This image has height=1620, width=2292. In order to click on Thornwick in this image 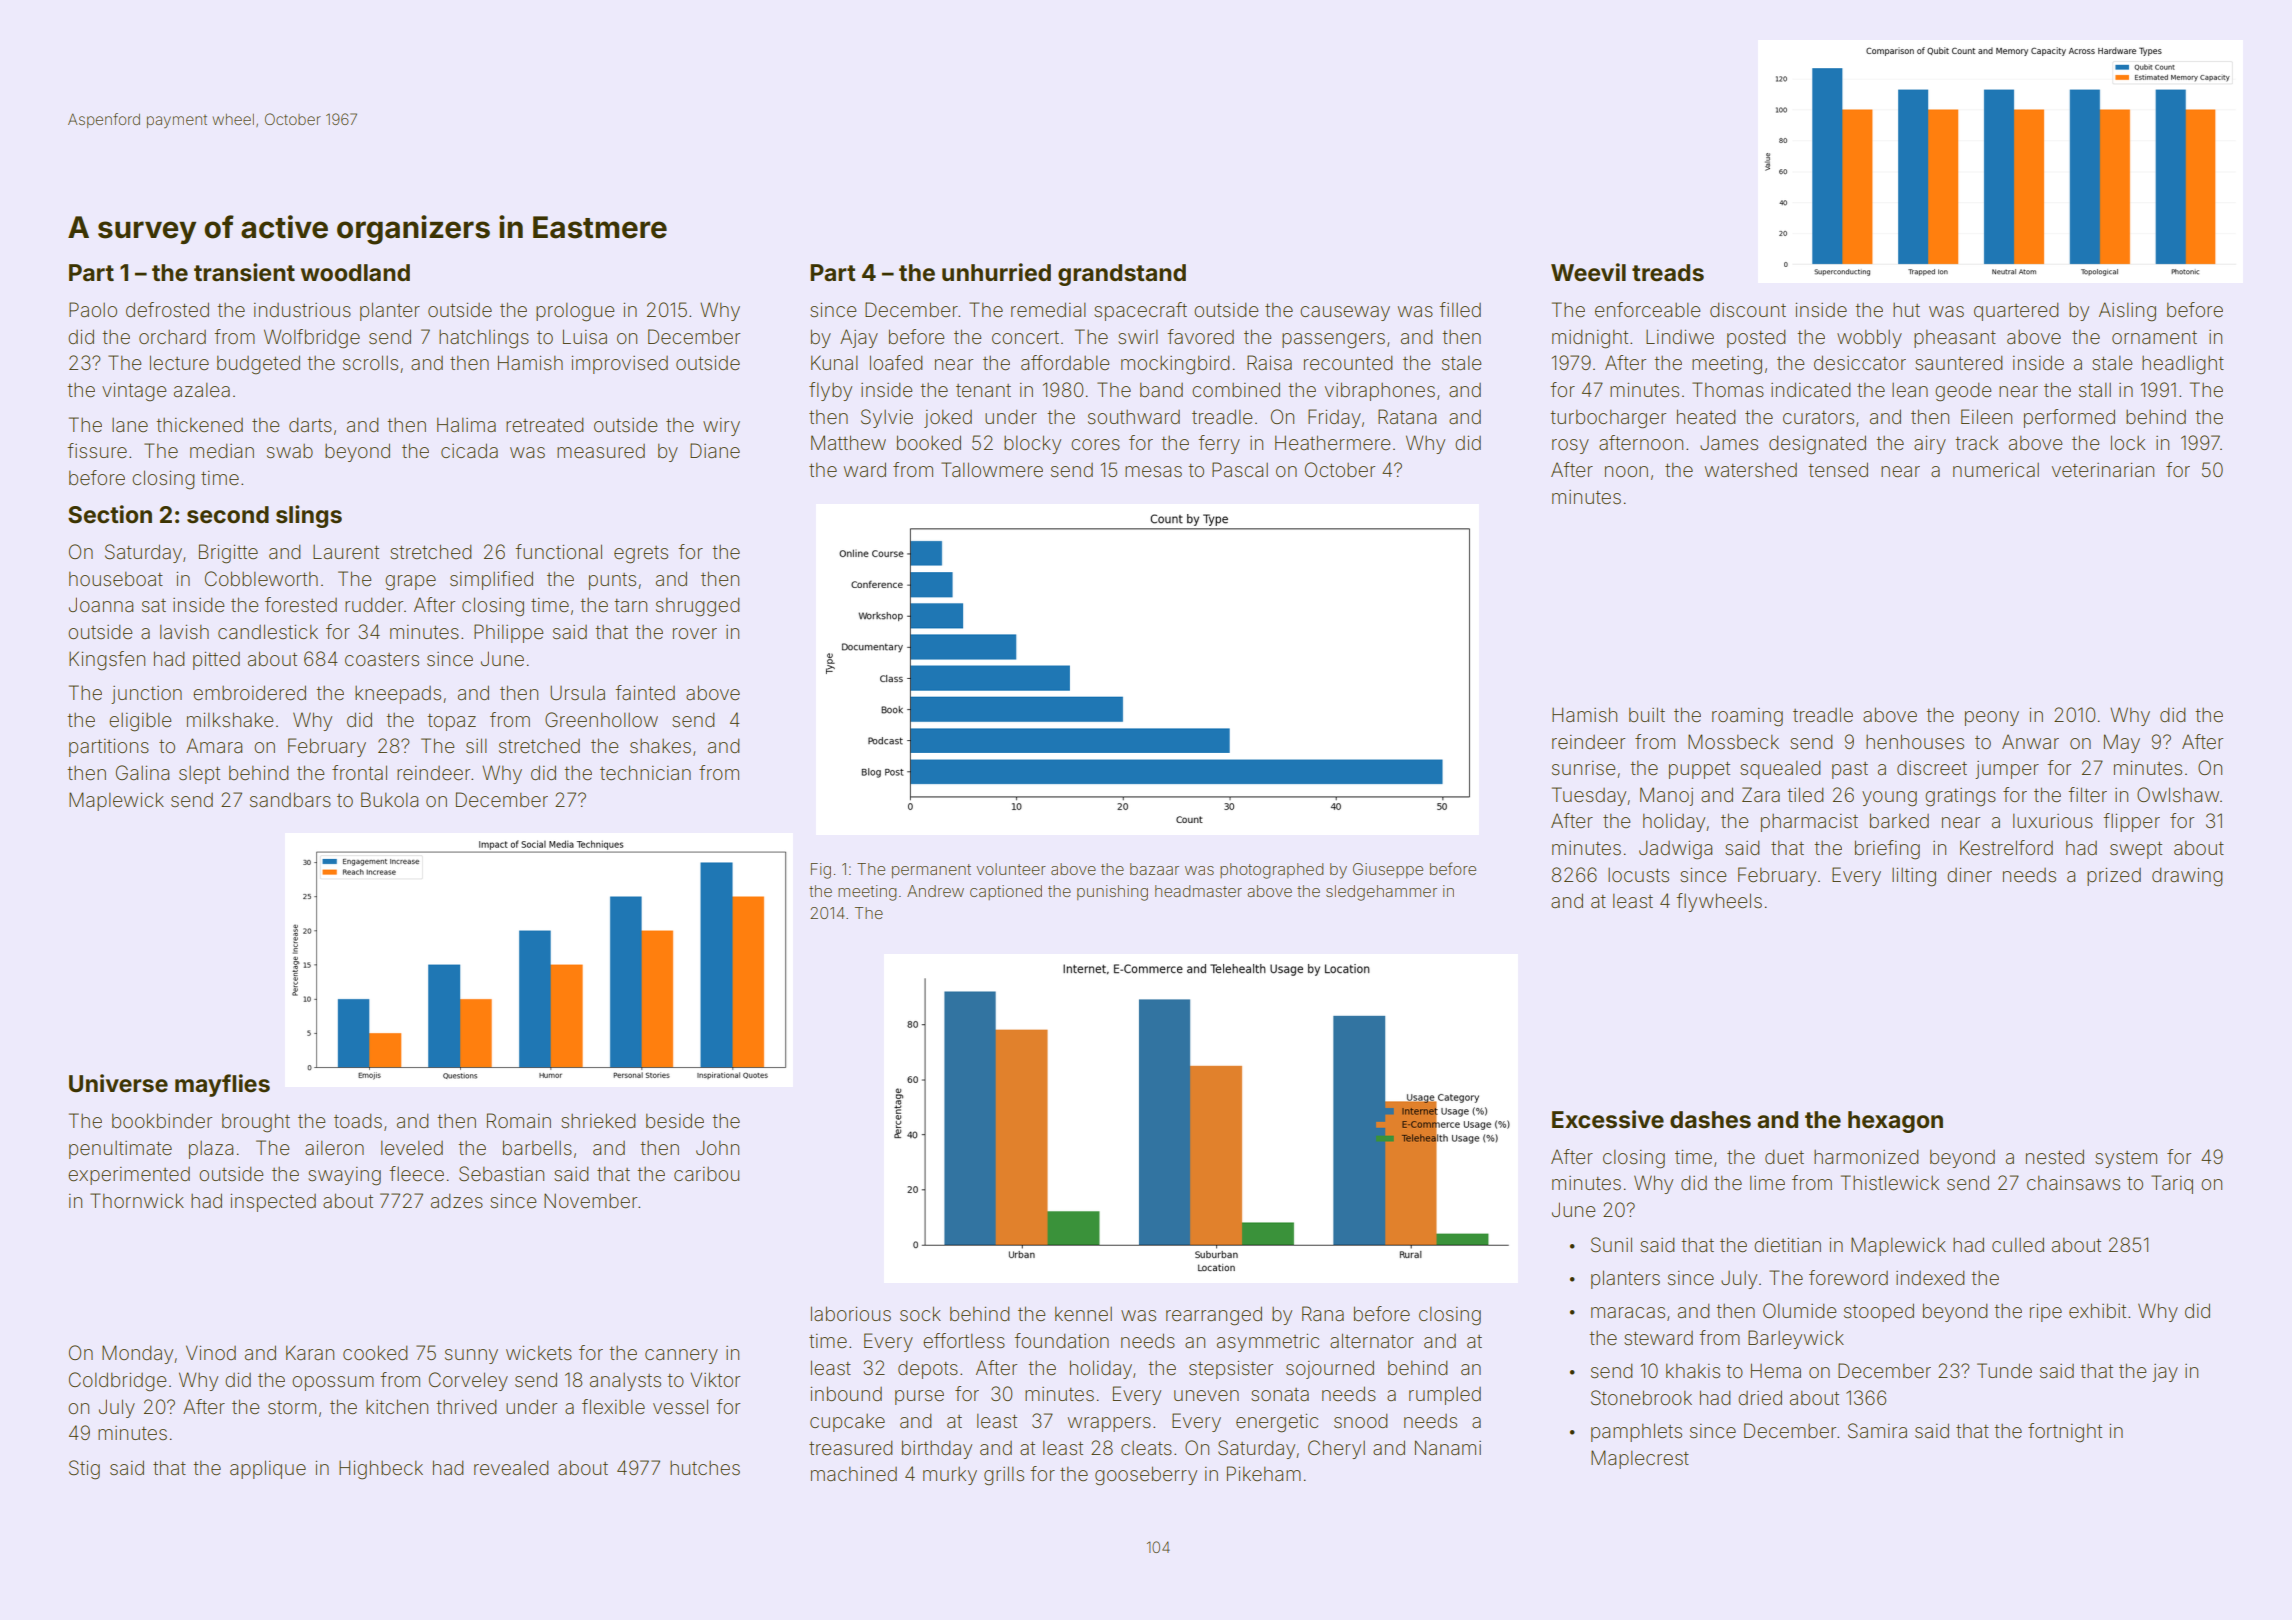, I will do `click(137, 1200)`.
